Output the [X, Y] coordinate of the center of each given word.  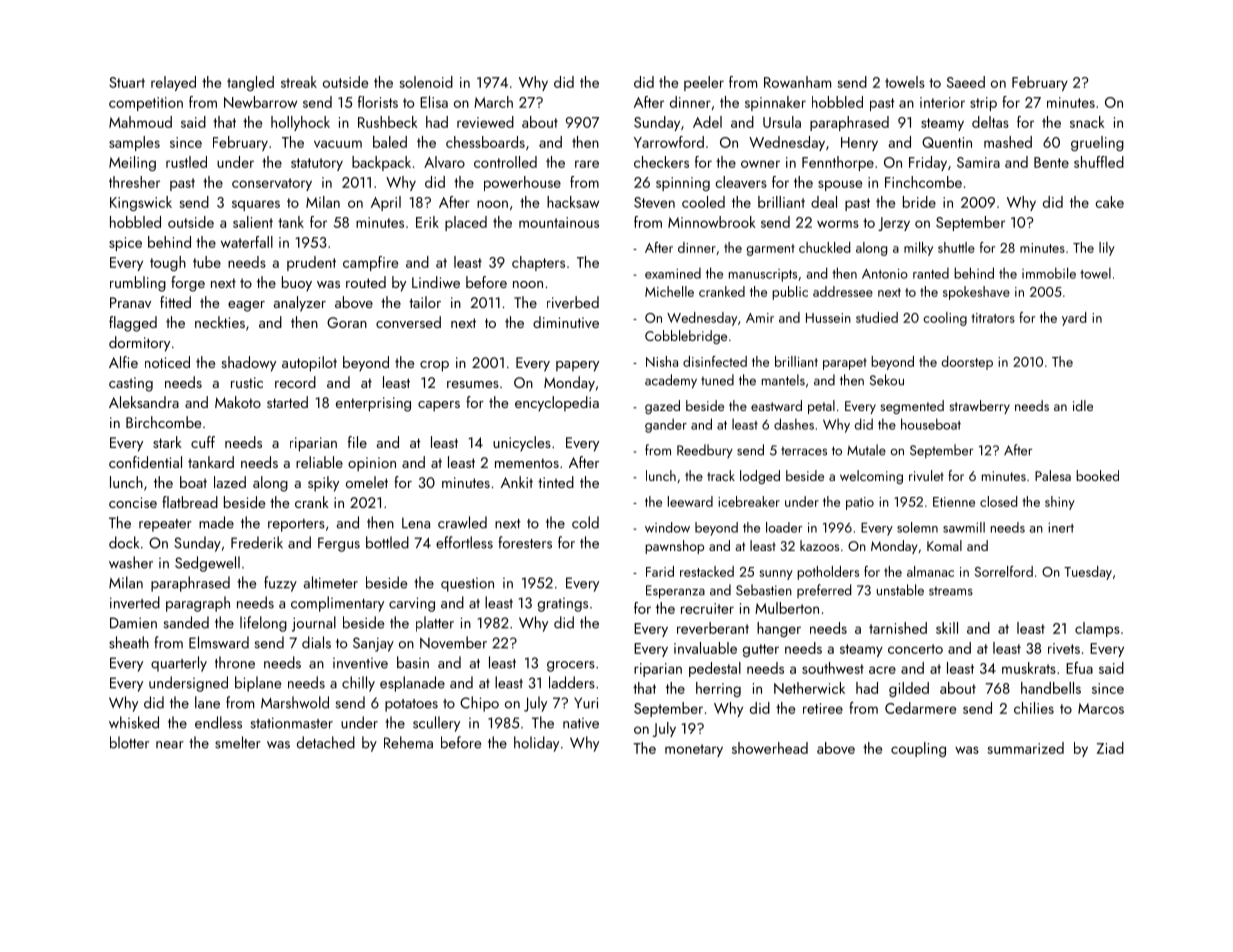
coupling [918, 749]
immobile [1049, 273]
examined [673, 273]
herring [718, 689]
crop [434, 366]
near [170, 745]
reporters [296, 525]
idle [1083, 405]
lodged [760, 477]
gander [666, 425]
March [493, 102]
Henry [859, 144]
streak [299, 82]
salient [253, 222]
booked [1097, 475]
